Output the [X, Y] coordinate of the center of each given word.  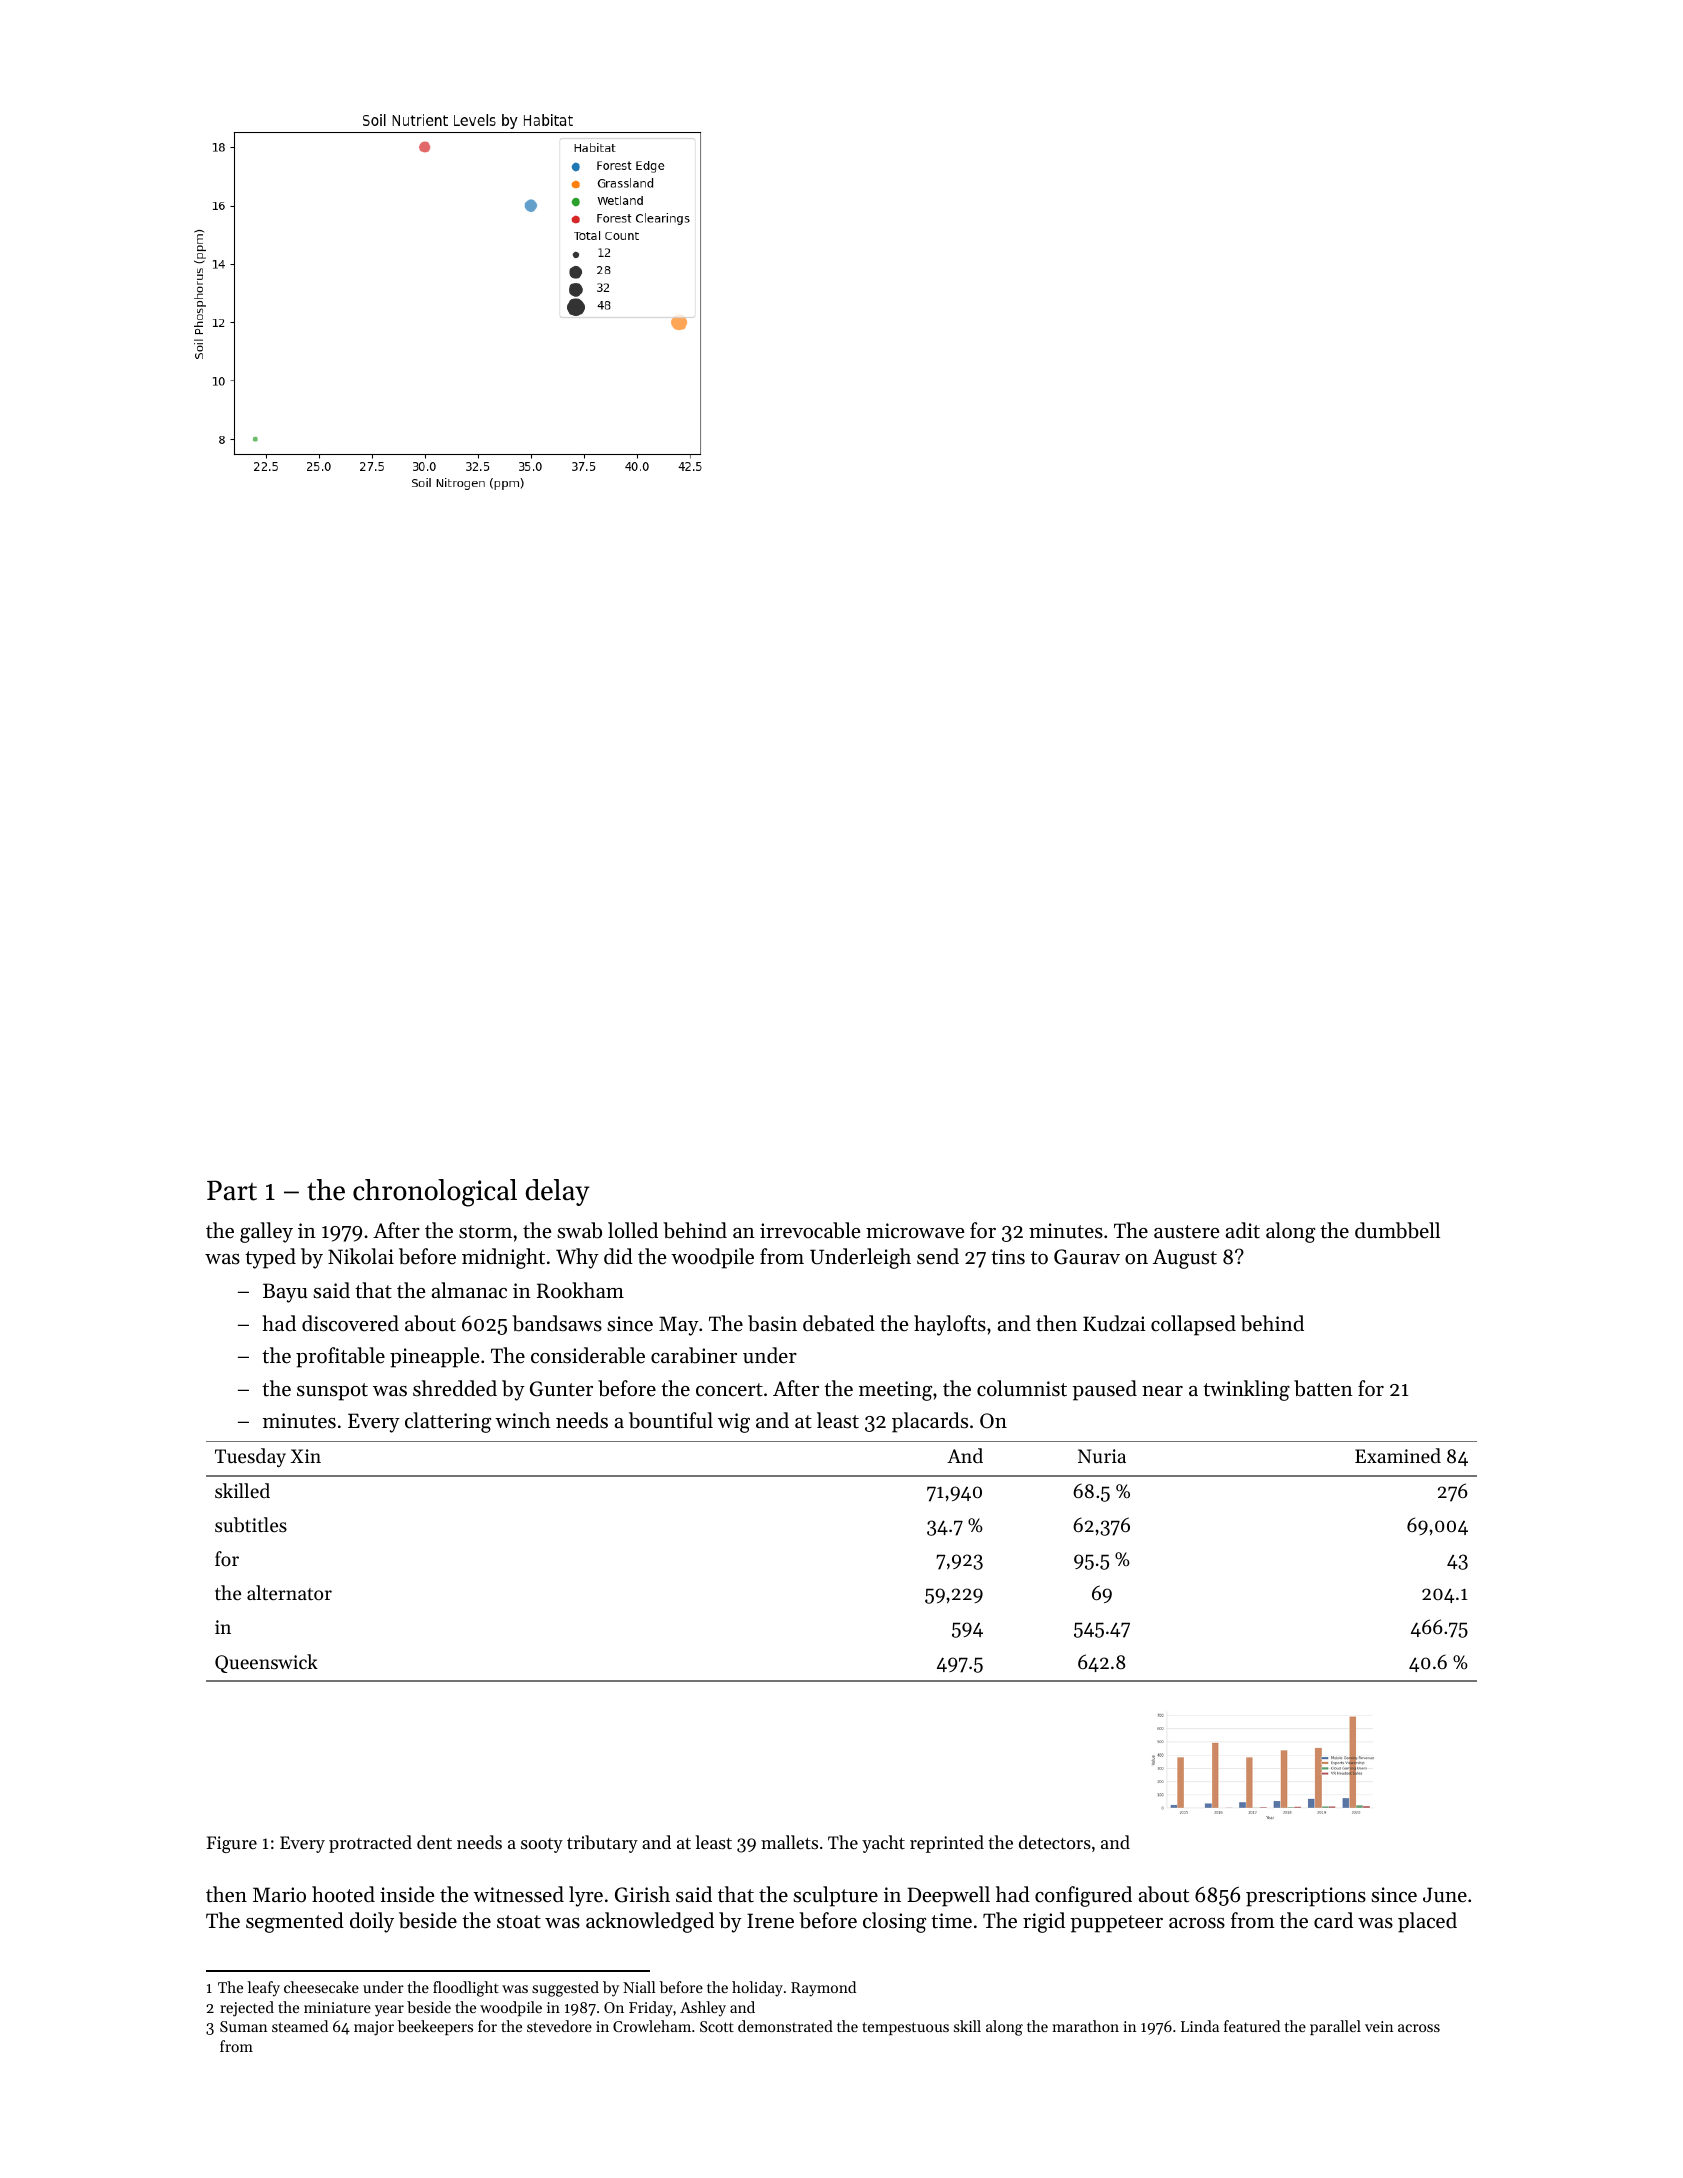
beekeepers [435, 2027]
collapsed [1193, 1325]
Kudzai [1114, 1323]
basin [772, 1323]
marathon [1085, 2026]
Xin [306, 1456]
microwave [915, 1231]
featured [1252, 2026]
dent [434, 1842]
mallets [789, 1842]
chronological [435, 1193]
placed [1427, 1922]
